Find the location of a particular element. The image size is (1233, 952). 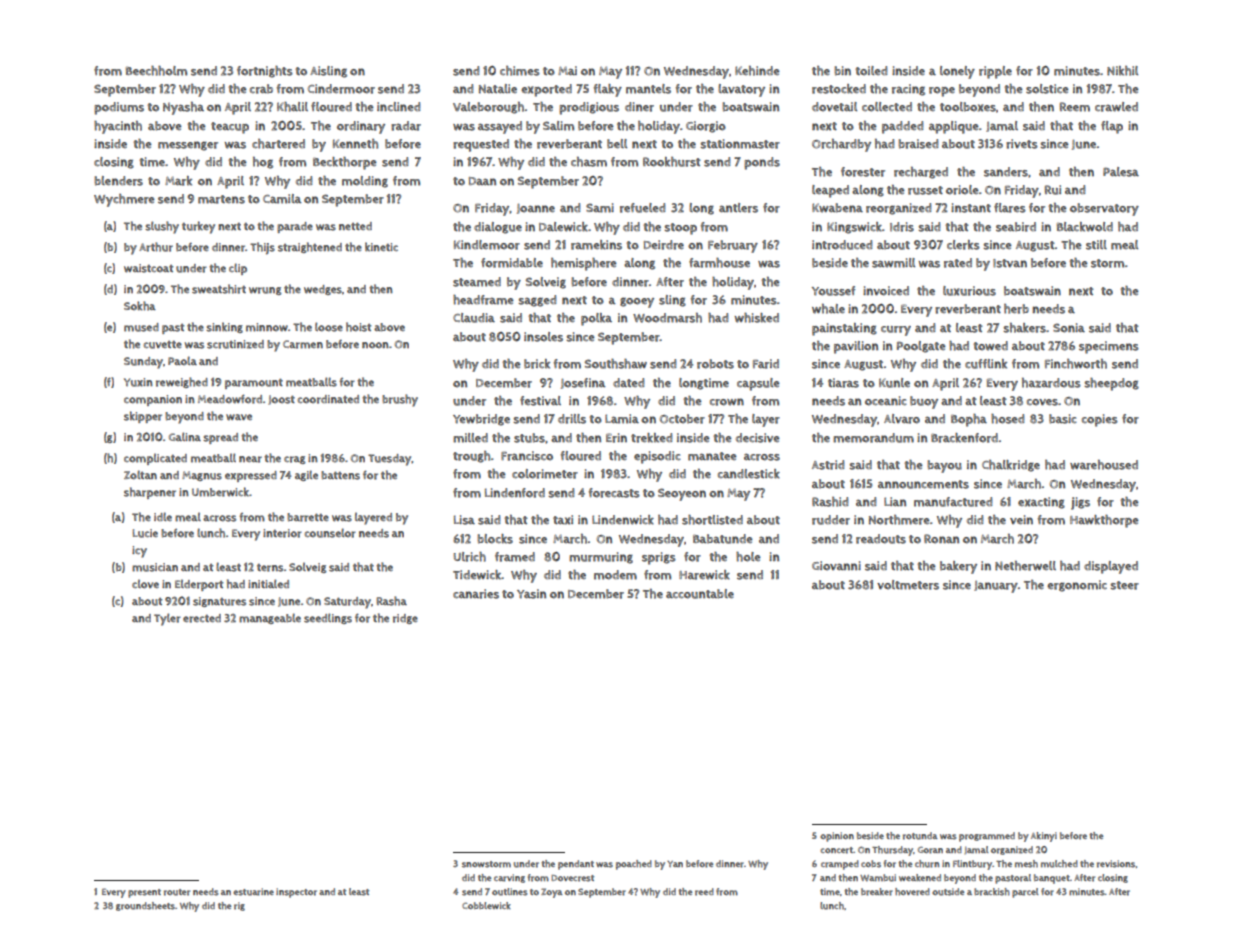

turkey is located at coordinates (198, 227).
